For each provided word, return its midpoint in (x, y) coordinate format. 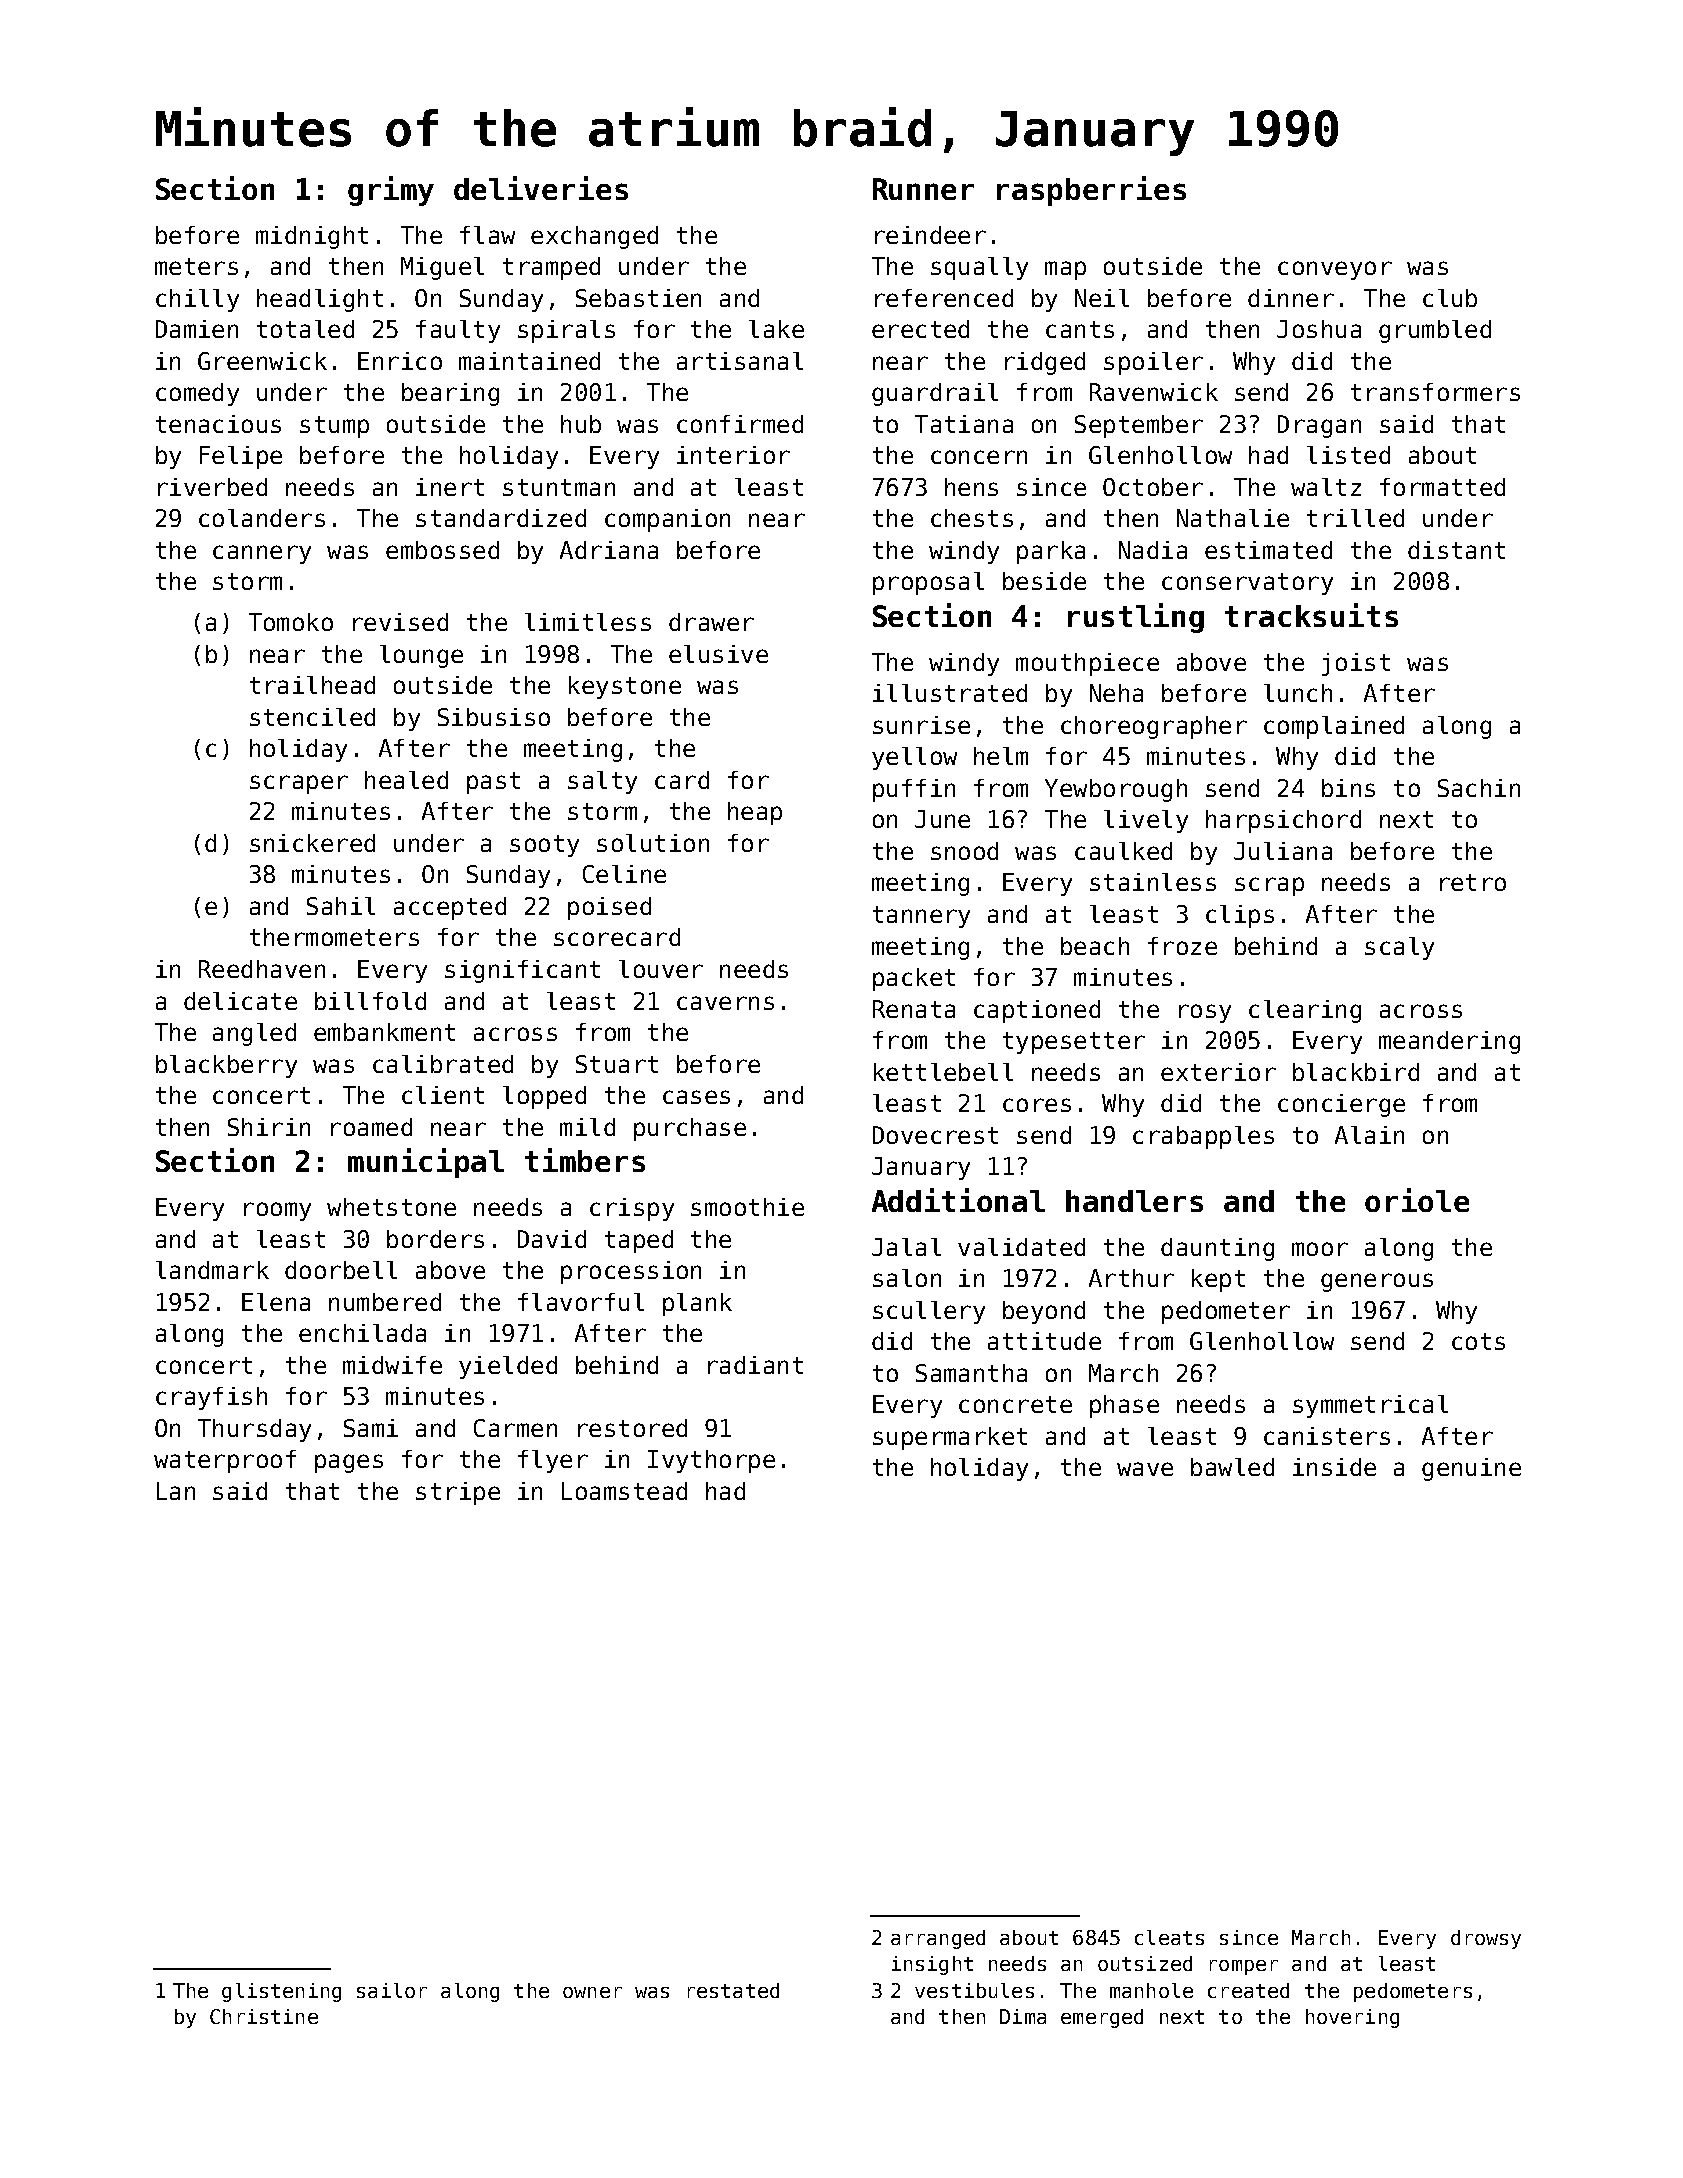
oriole (1417, 1200)
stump (334, 427)
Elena (276, 1302)
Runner (923, 189)
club (1450, 298)
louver (661, 969)
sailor (392, 1990)
